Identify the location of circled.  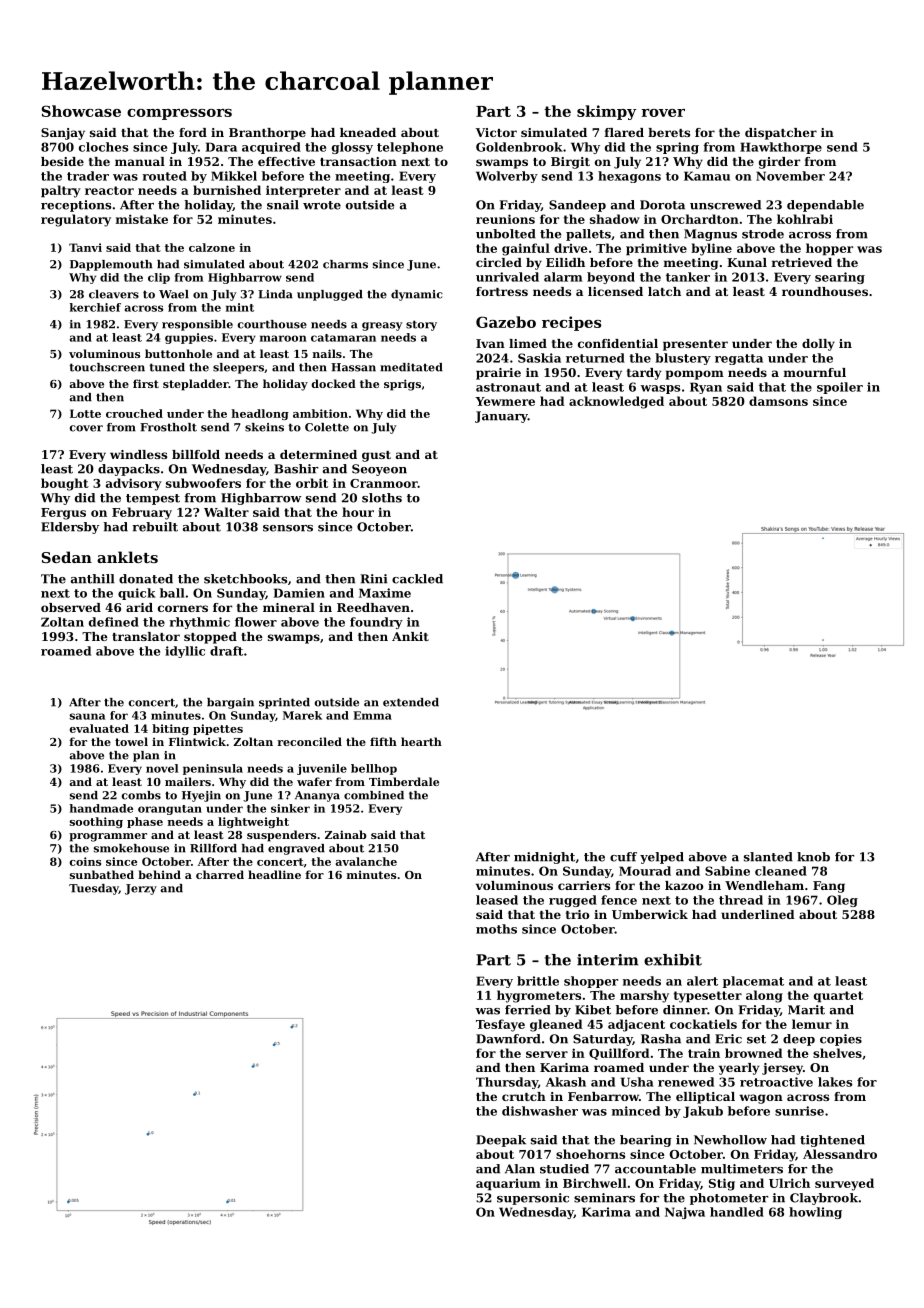
(499, 262).
